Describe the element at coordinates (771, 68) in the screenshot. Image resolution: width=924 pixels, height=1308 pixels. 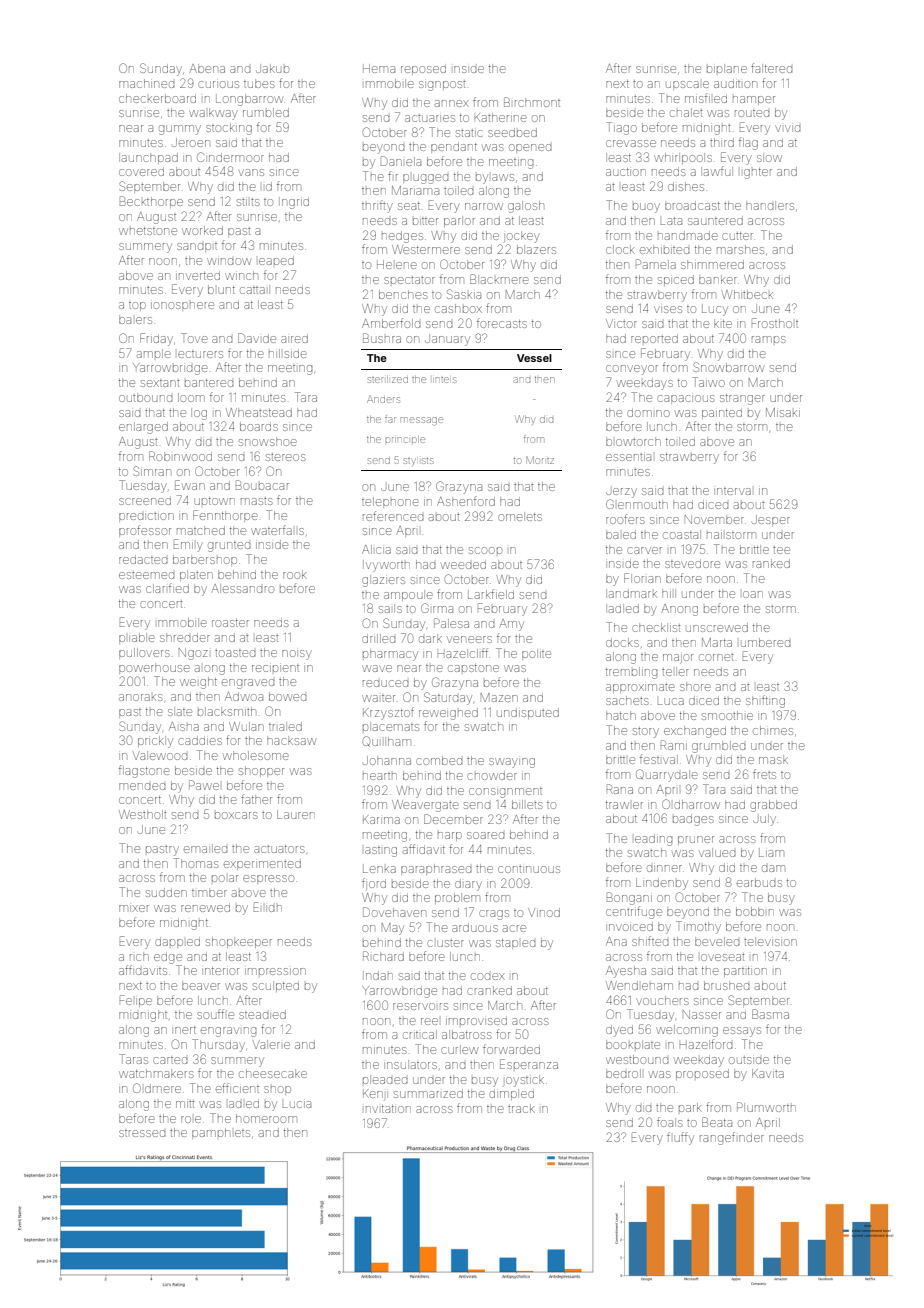
I see `faltered` at that location.
